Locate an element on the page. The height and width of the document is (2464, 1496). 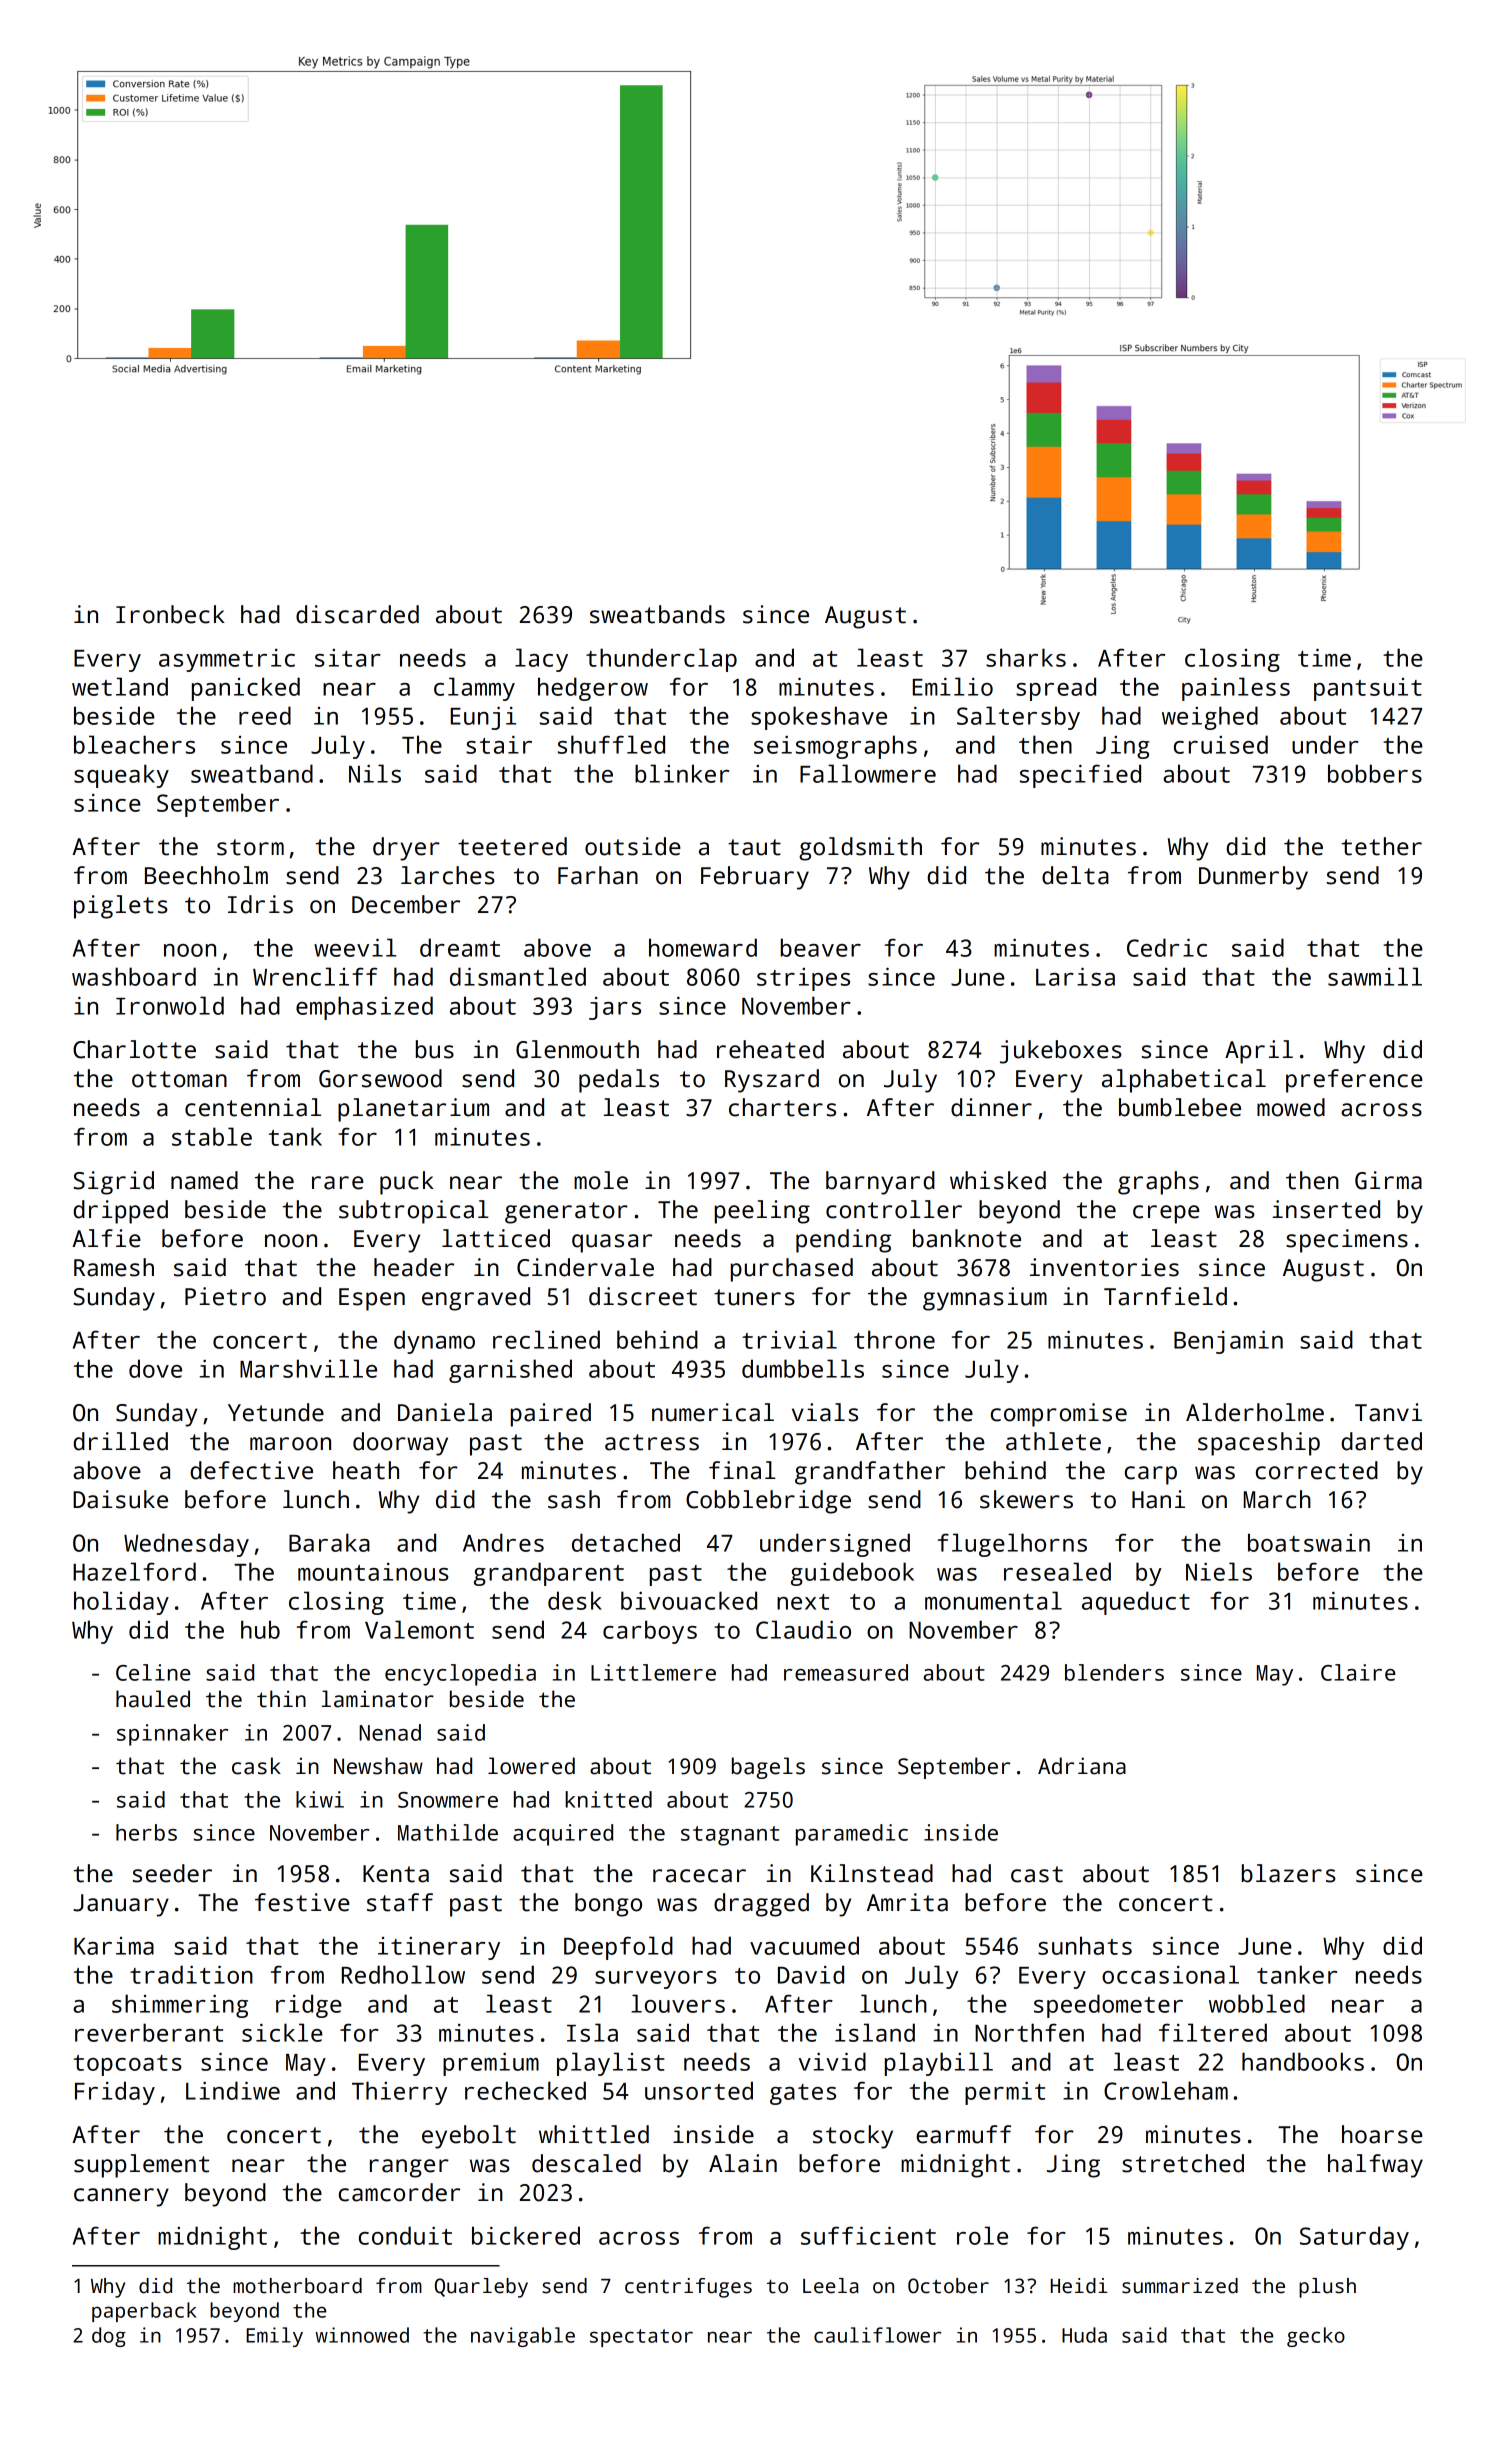
Daisuke is located at coordinates (120, 1499).
